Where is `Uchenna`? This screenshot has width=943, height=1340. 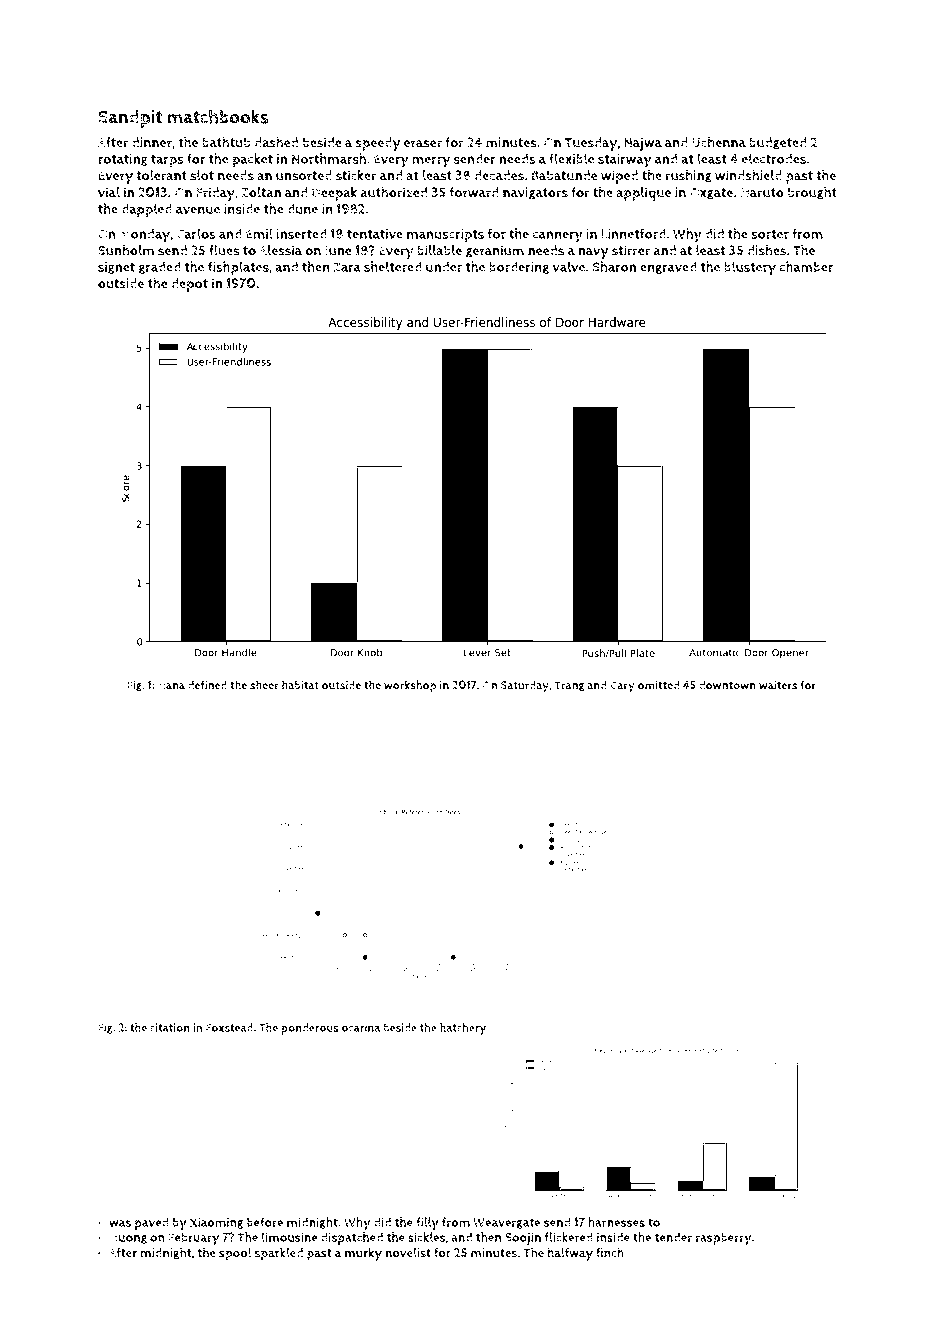 Uchenna is located at coordinates (719, 142).
